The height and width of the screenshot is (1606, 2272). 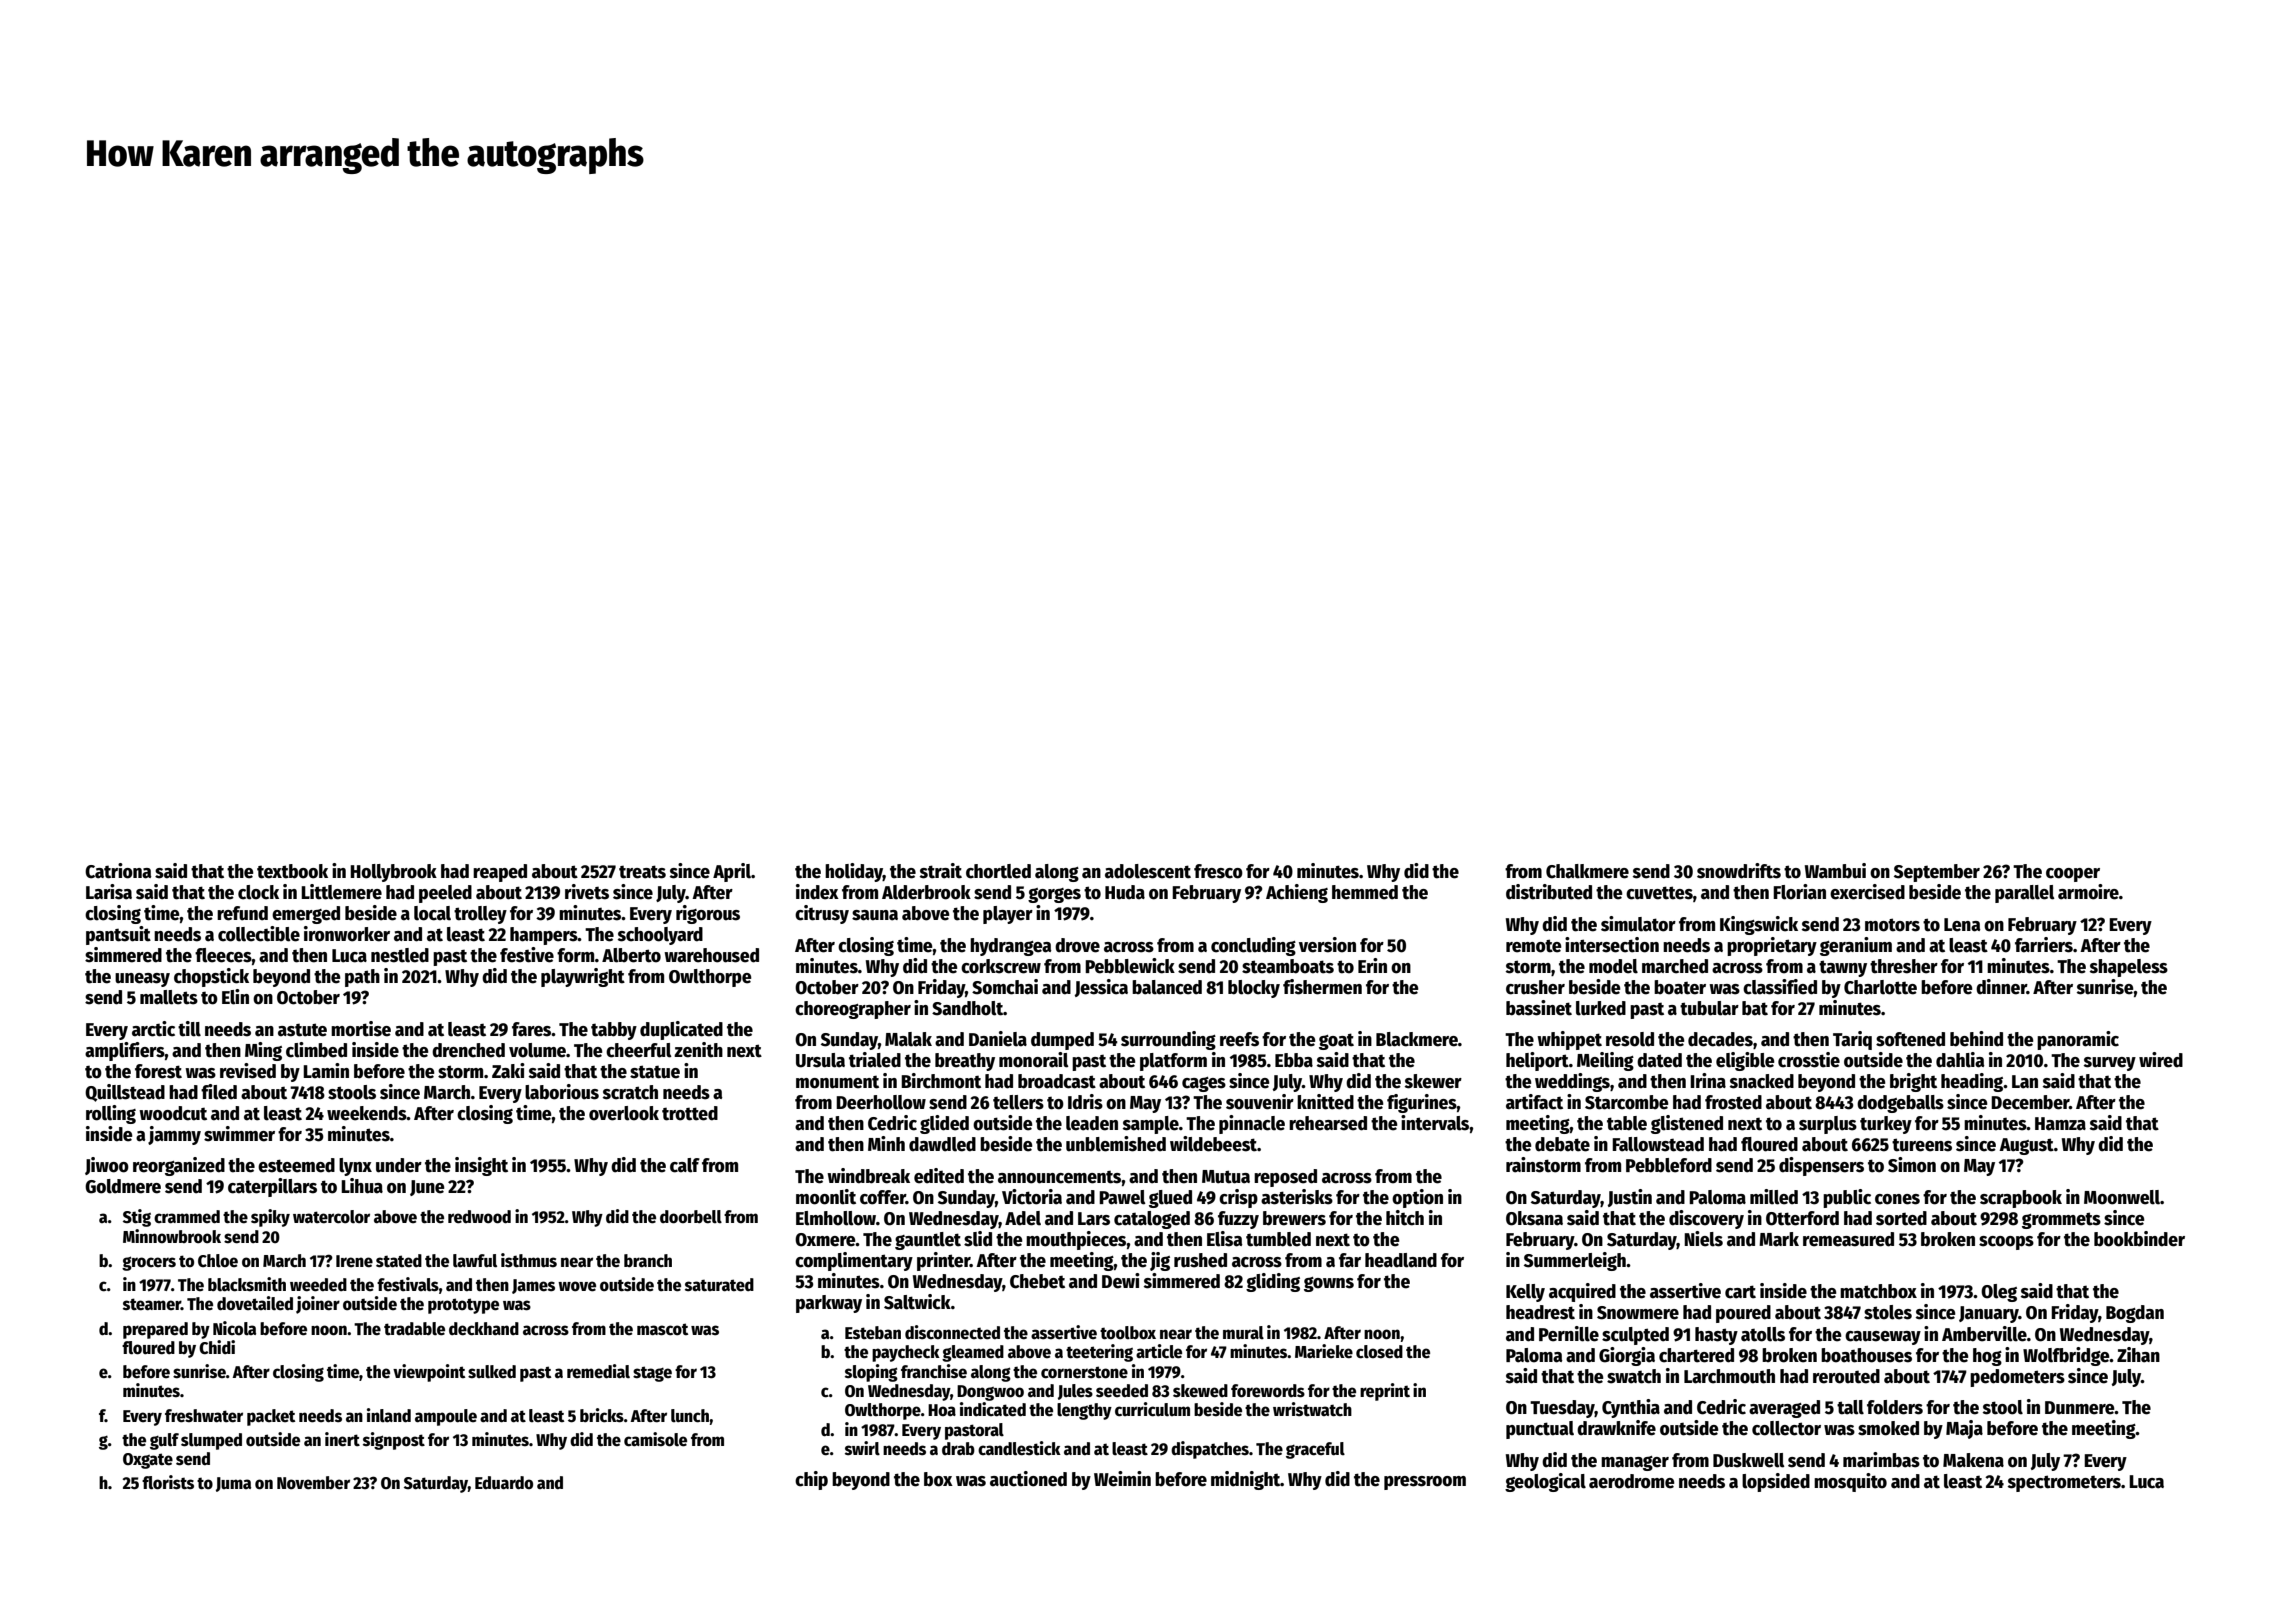 What do you see at coordinates (1417, 1198) in the screenshot?
I see `option` at bounding box center [1417, 1198].
